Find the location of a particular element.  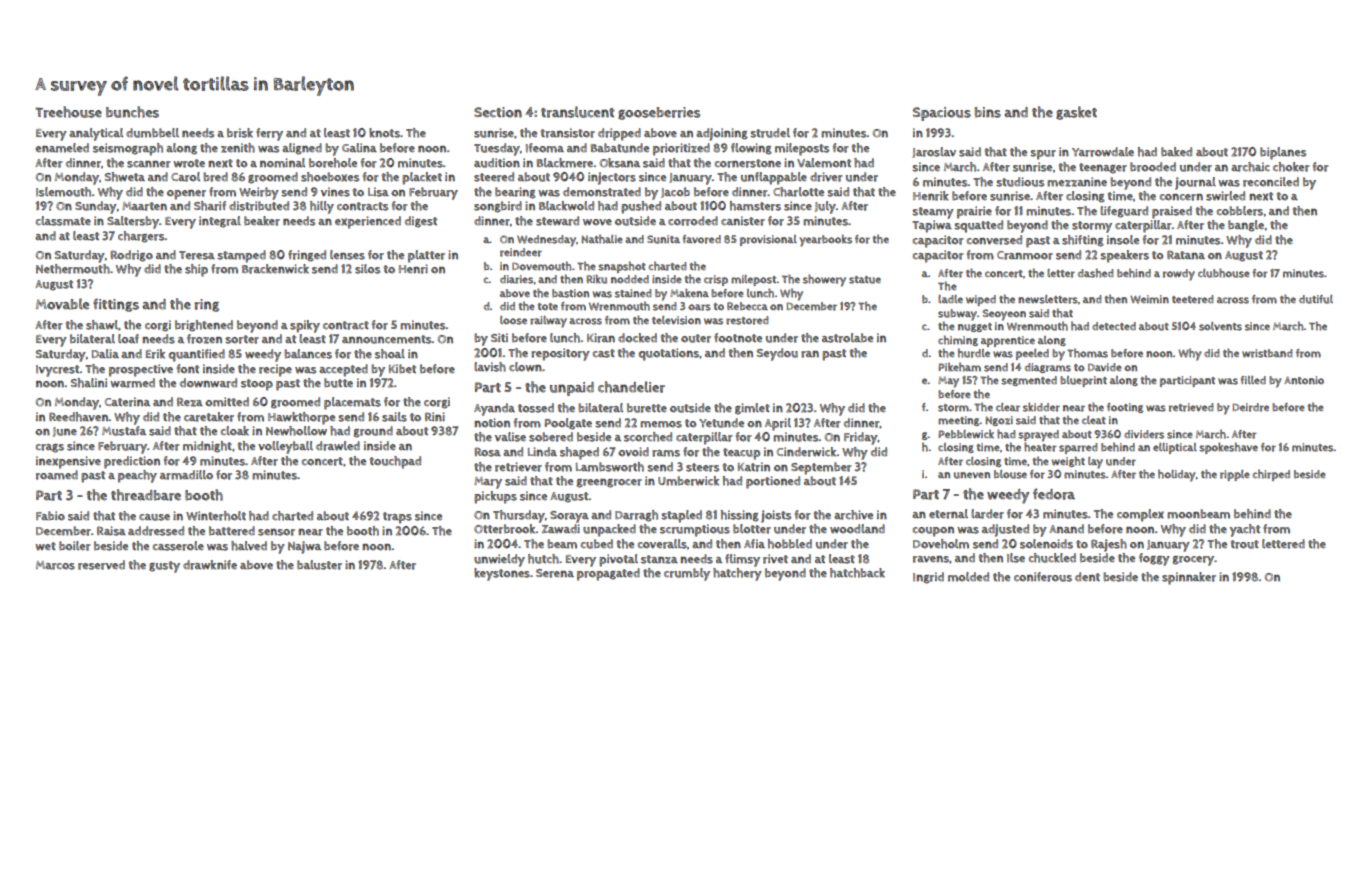

dashed is located at coordinates (1096, 273).
